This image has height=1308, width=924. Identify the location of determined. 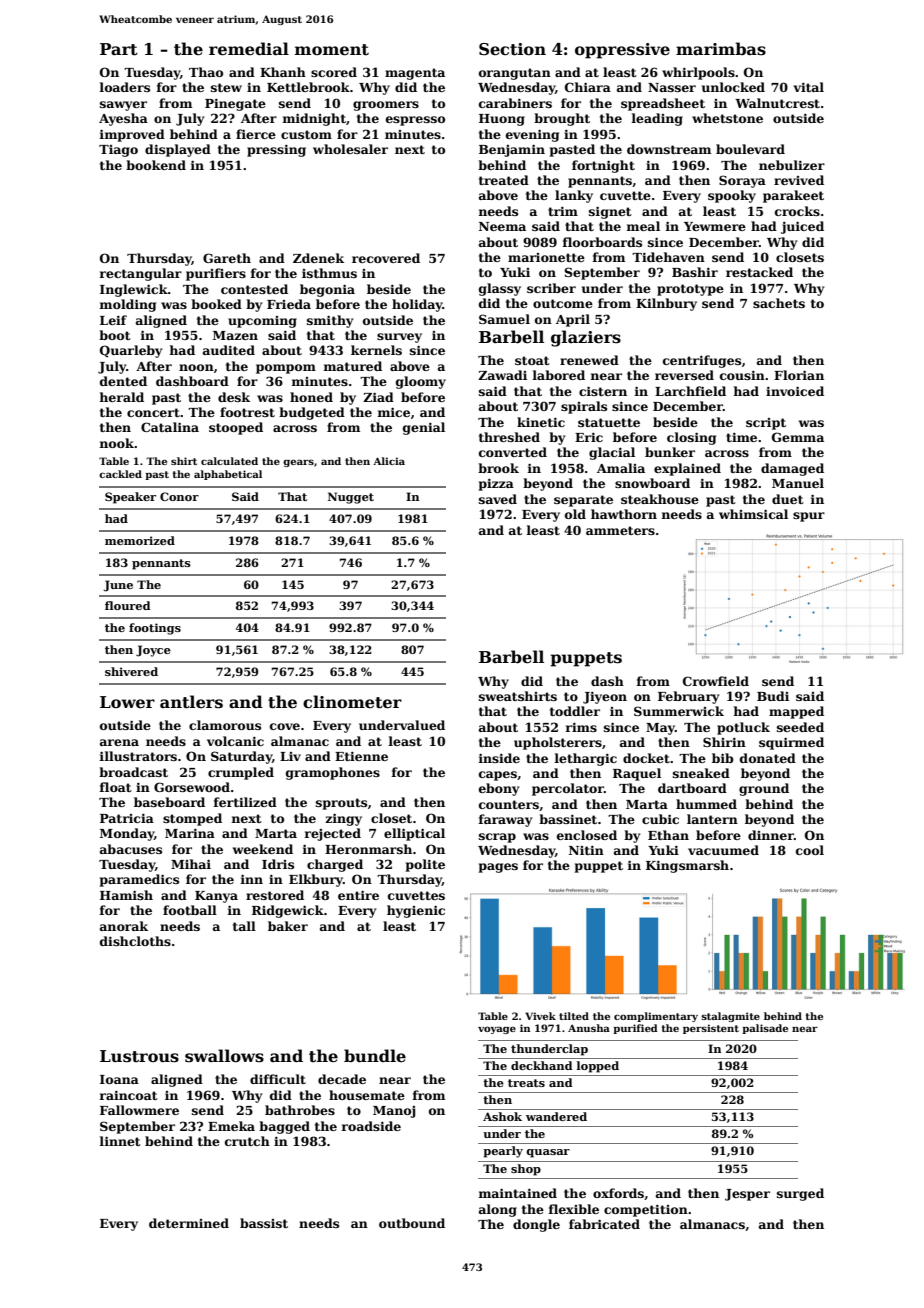
(189, 1223).
